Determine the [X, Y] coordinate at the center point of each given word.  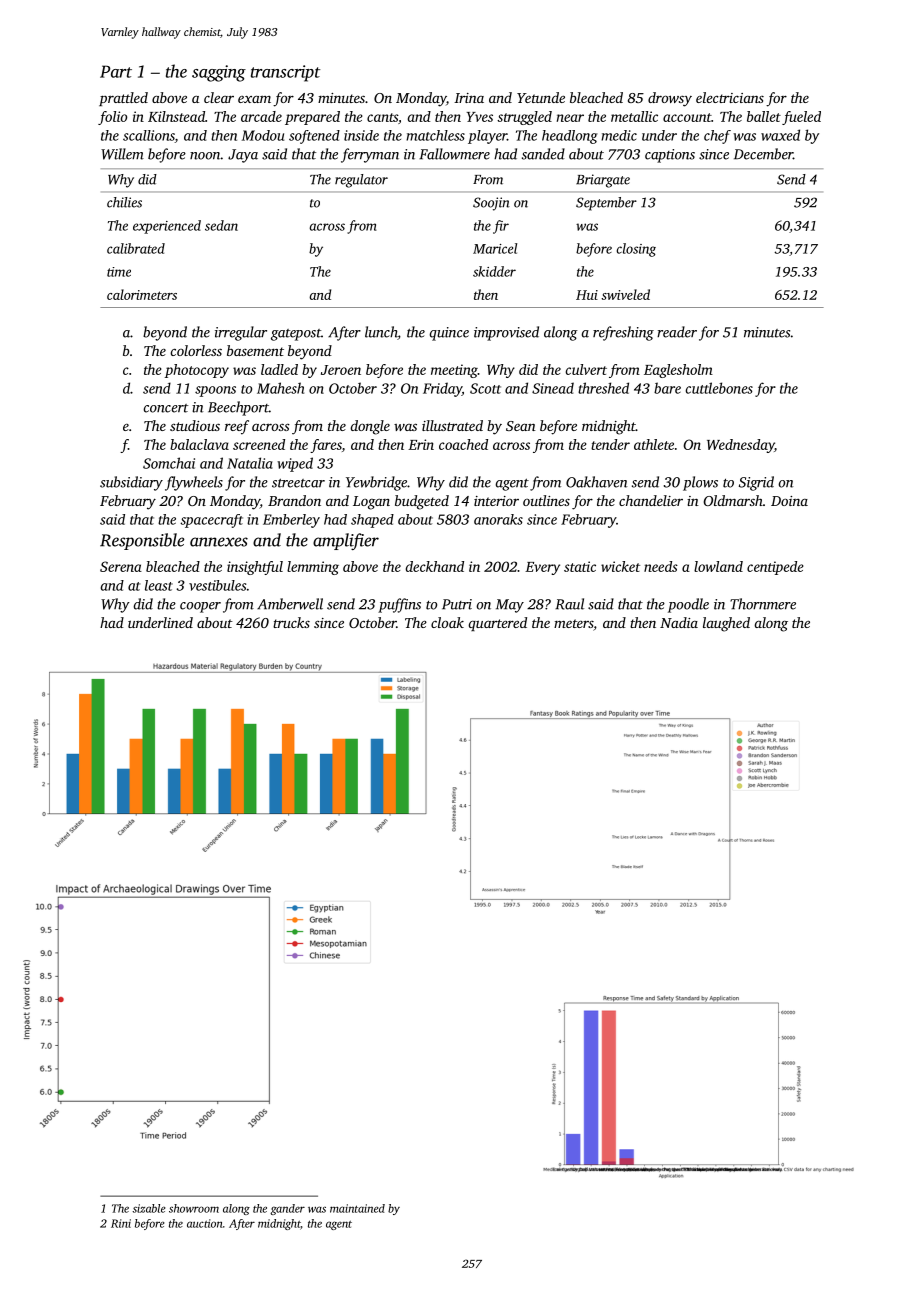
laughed [726, 624]
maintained [357, 1208]
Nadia [679, 622]
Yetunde [541, 97]
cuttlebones [719, 388]
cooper [200, 607]
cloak [447, 622]
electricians [730, 97]
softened [314, 137]
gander [287, 1209]
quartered [497, 624]
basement [255, 350]
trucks [291, 622]
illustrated [452, 425]
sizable [149, 1208]
